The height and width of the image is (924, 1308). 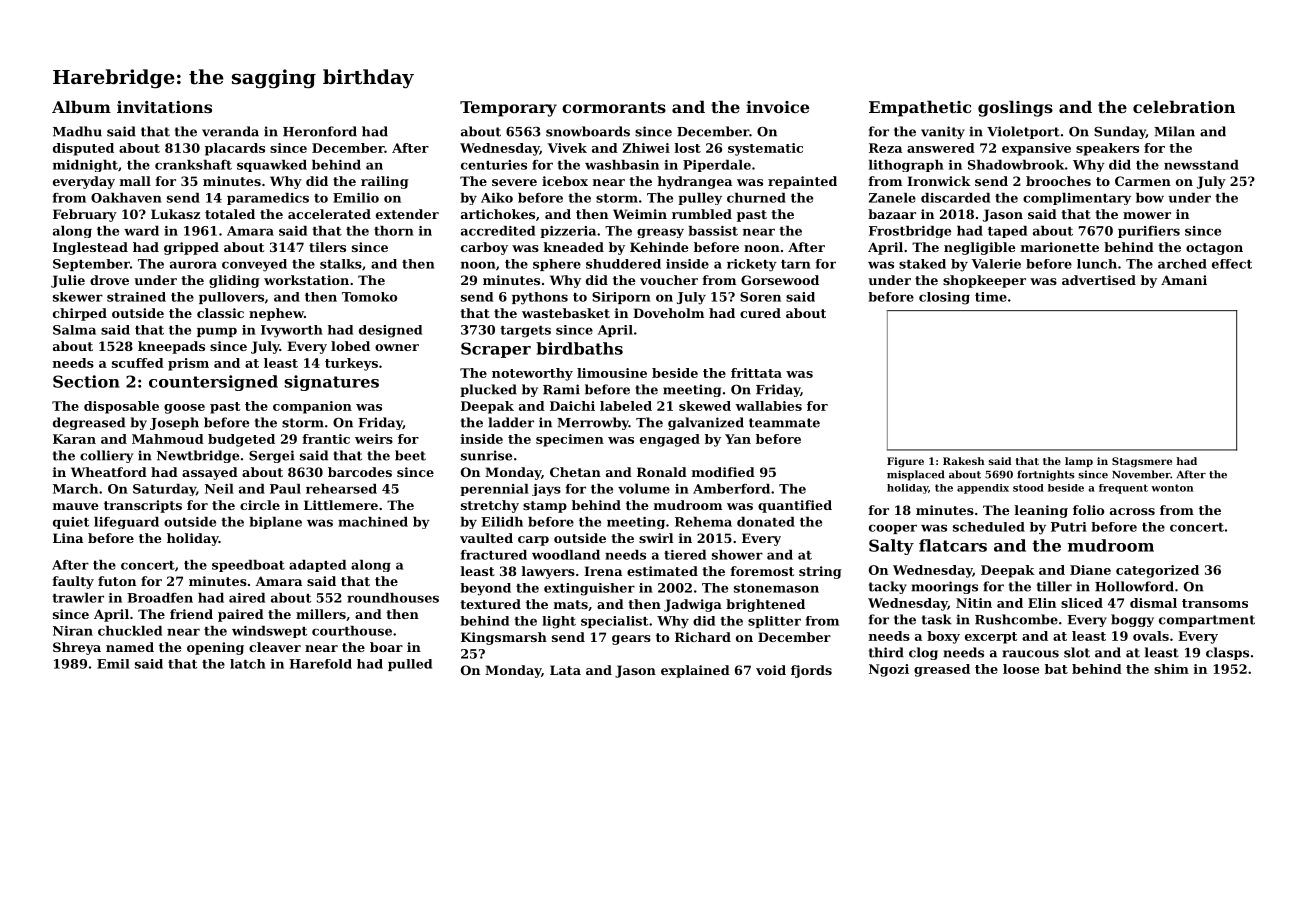 I want to click on colliery, so click(x=106, y=456).
